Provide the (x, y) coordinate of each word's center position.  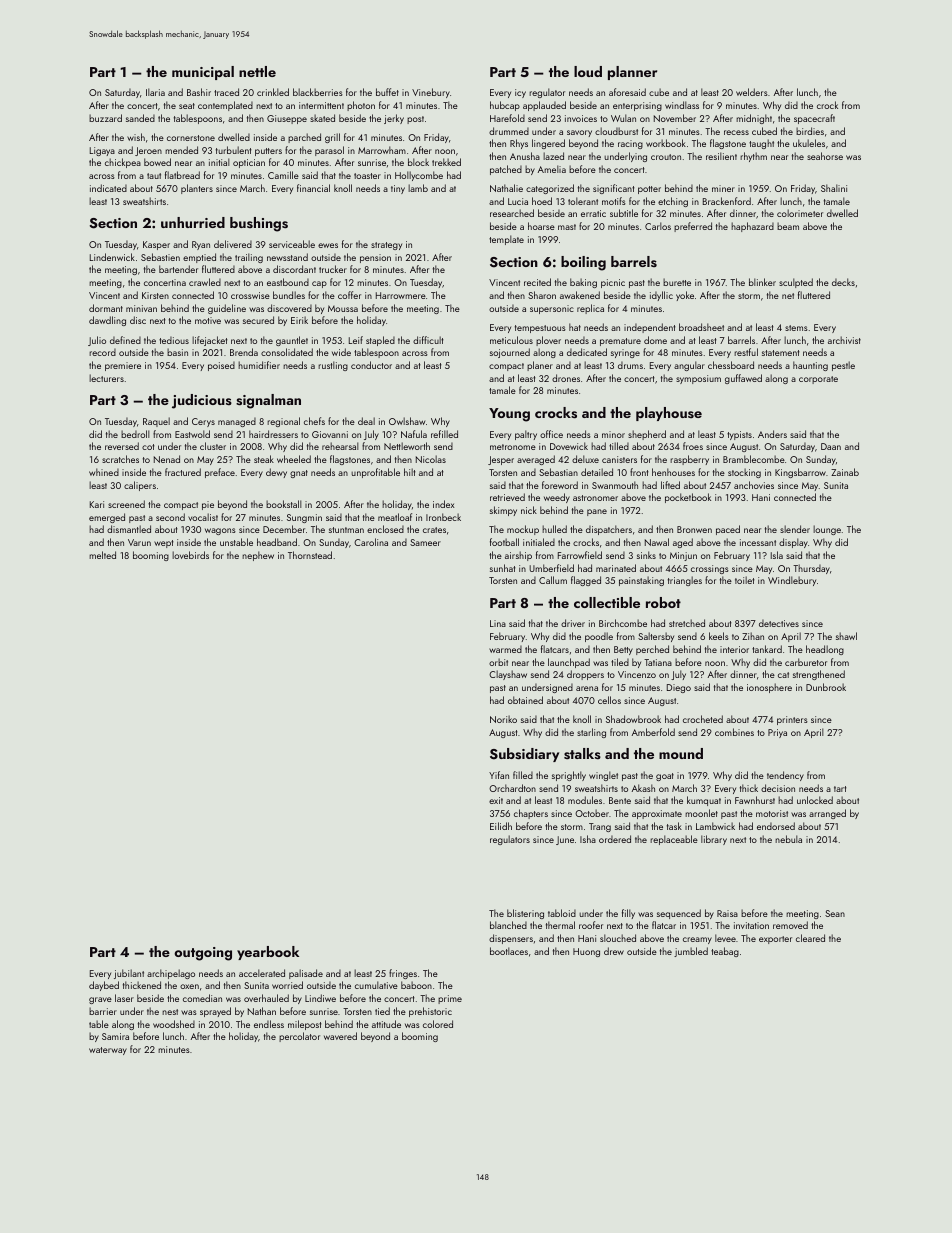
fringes (403, 974)
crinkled (273, 92)
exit (496, 800)
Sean (835, 913)
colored (438, 1024)
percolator (299, 1037)
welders (752, 92)
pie (208, 505)
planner (632, 73)
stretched (687, 623)
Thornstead (310, 555)
